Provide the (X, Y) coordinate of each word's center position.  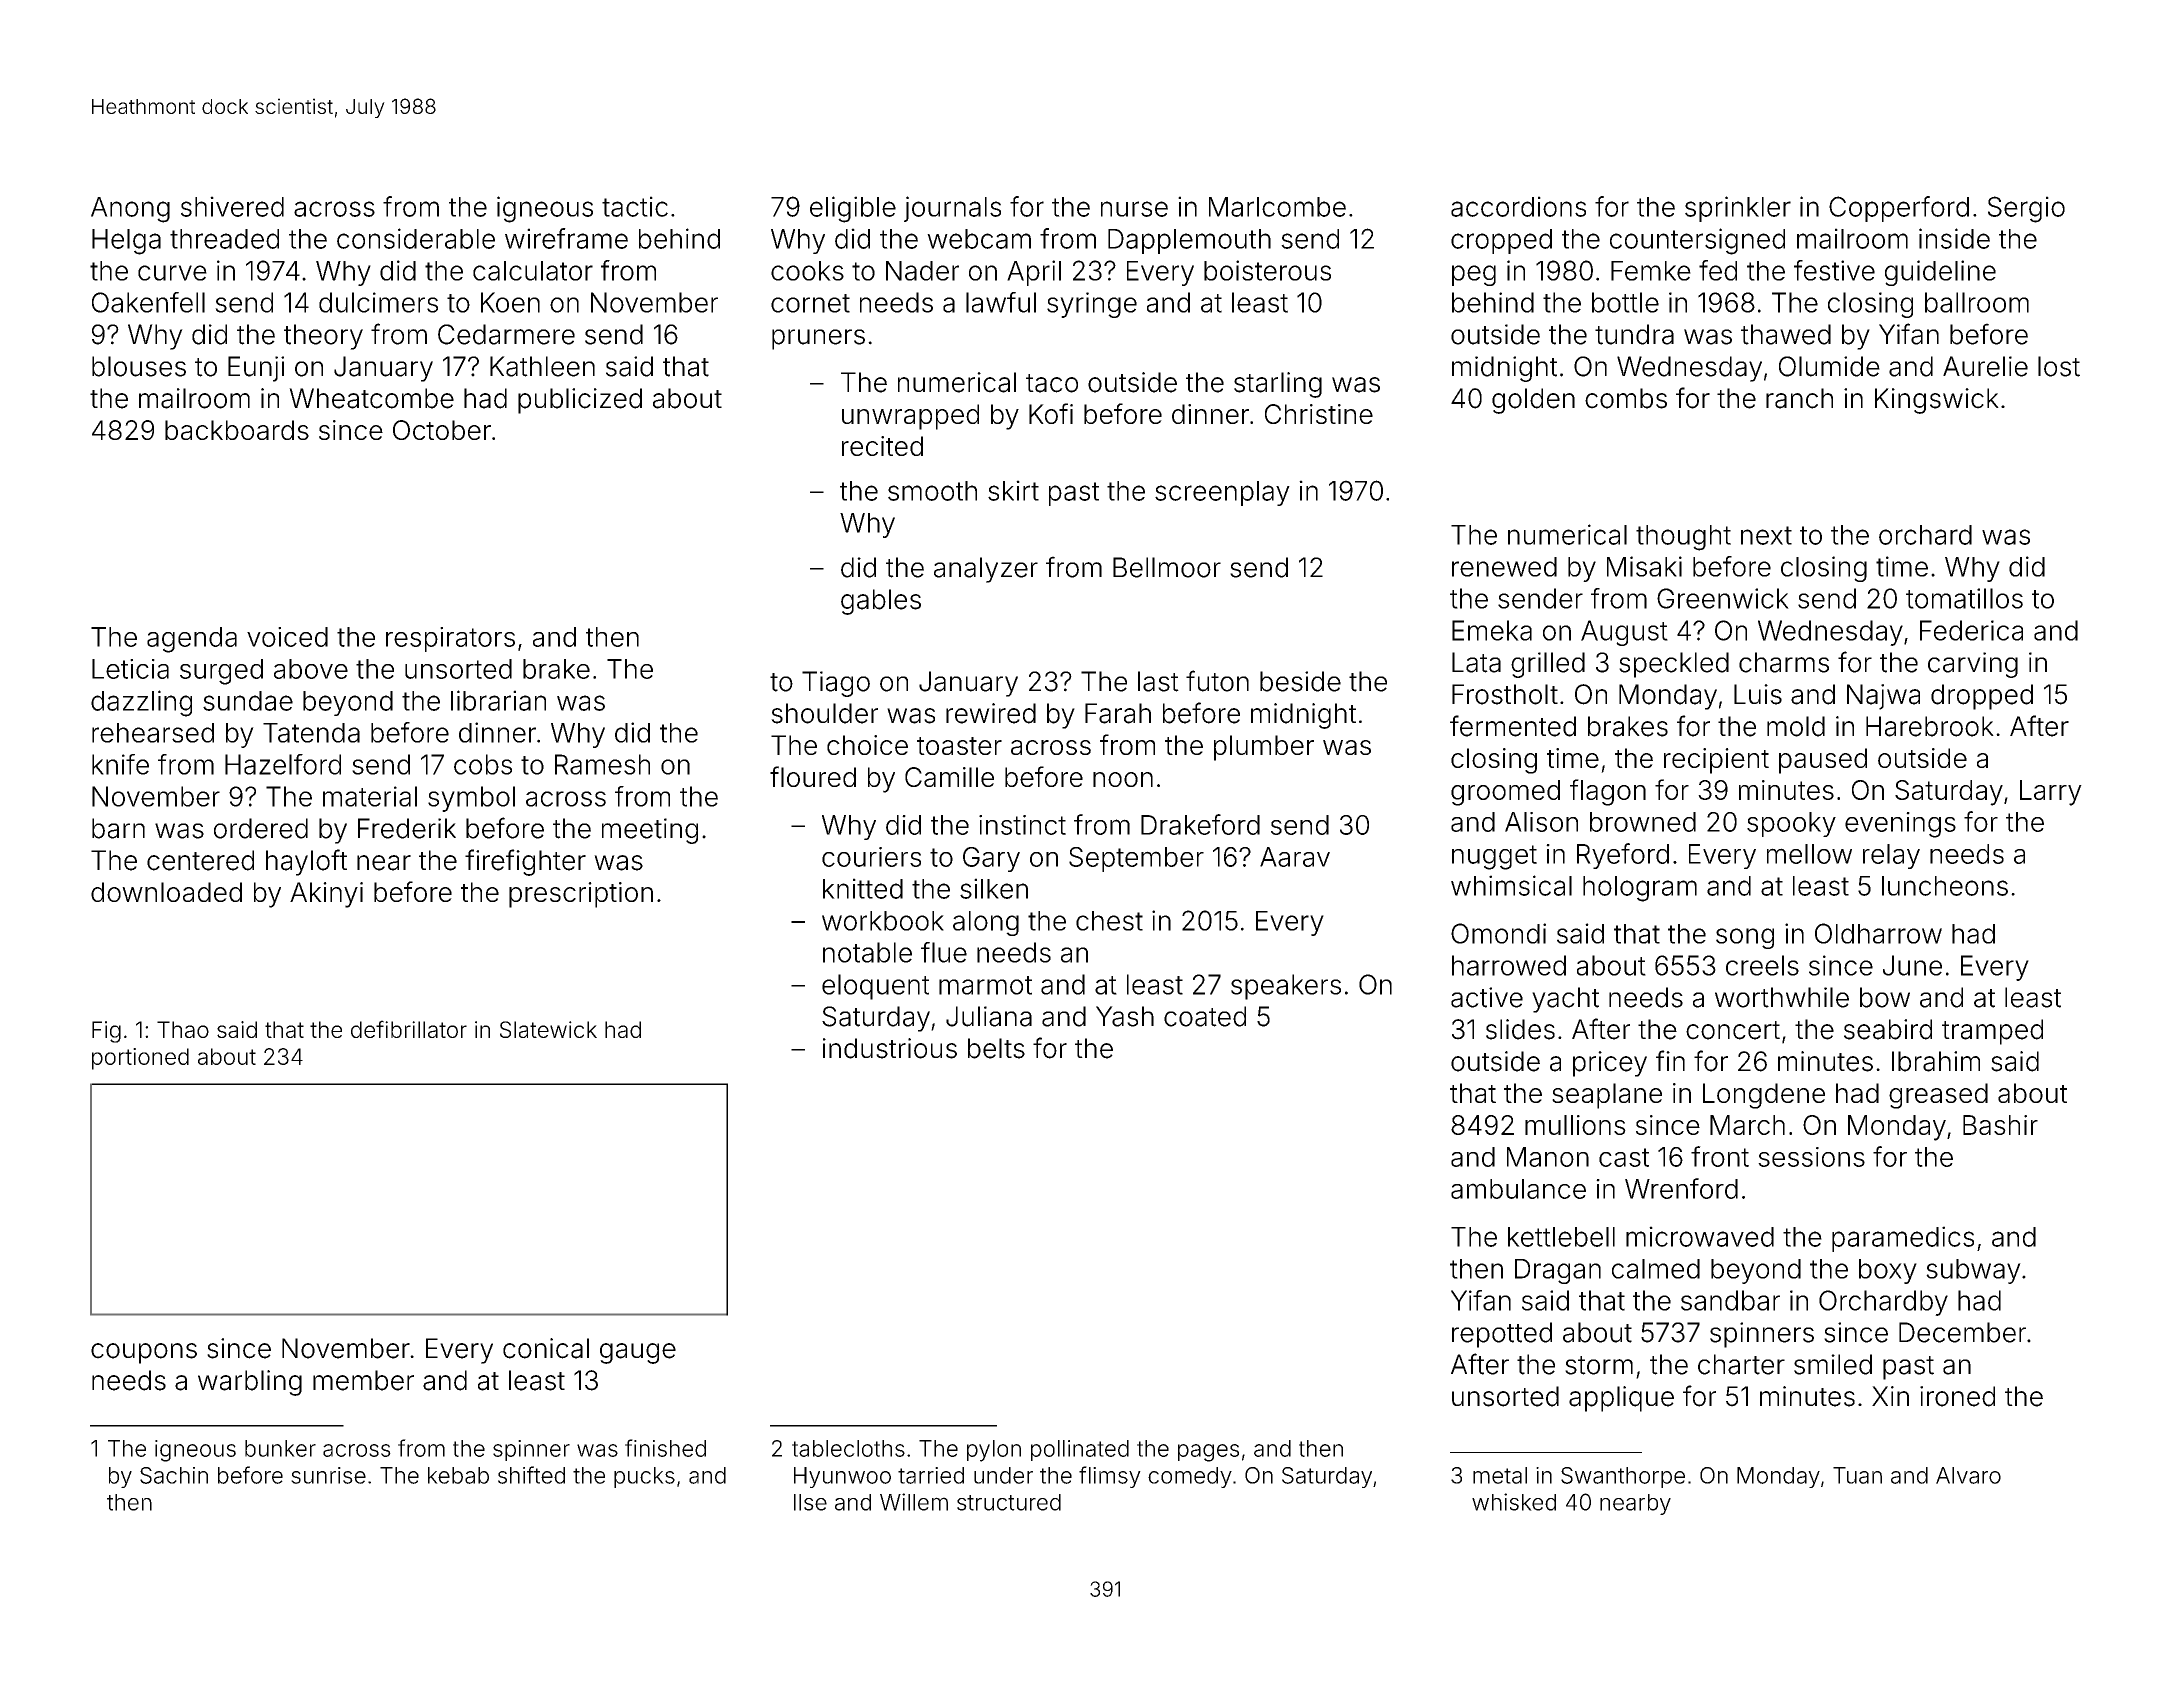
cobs (483, 764)
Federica (1971, 630)
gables (881, 602)
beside (1300, 681)
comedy (1190, 1477)
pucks (644, 1477)
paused (1823, 761)
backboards (237, 430)
